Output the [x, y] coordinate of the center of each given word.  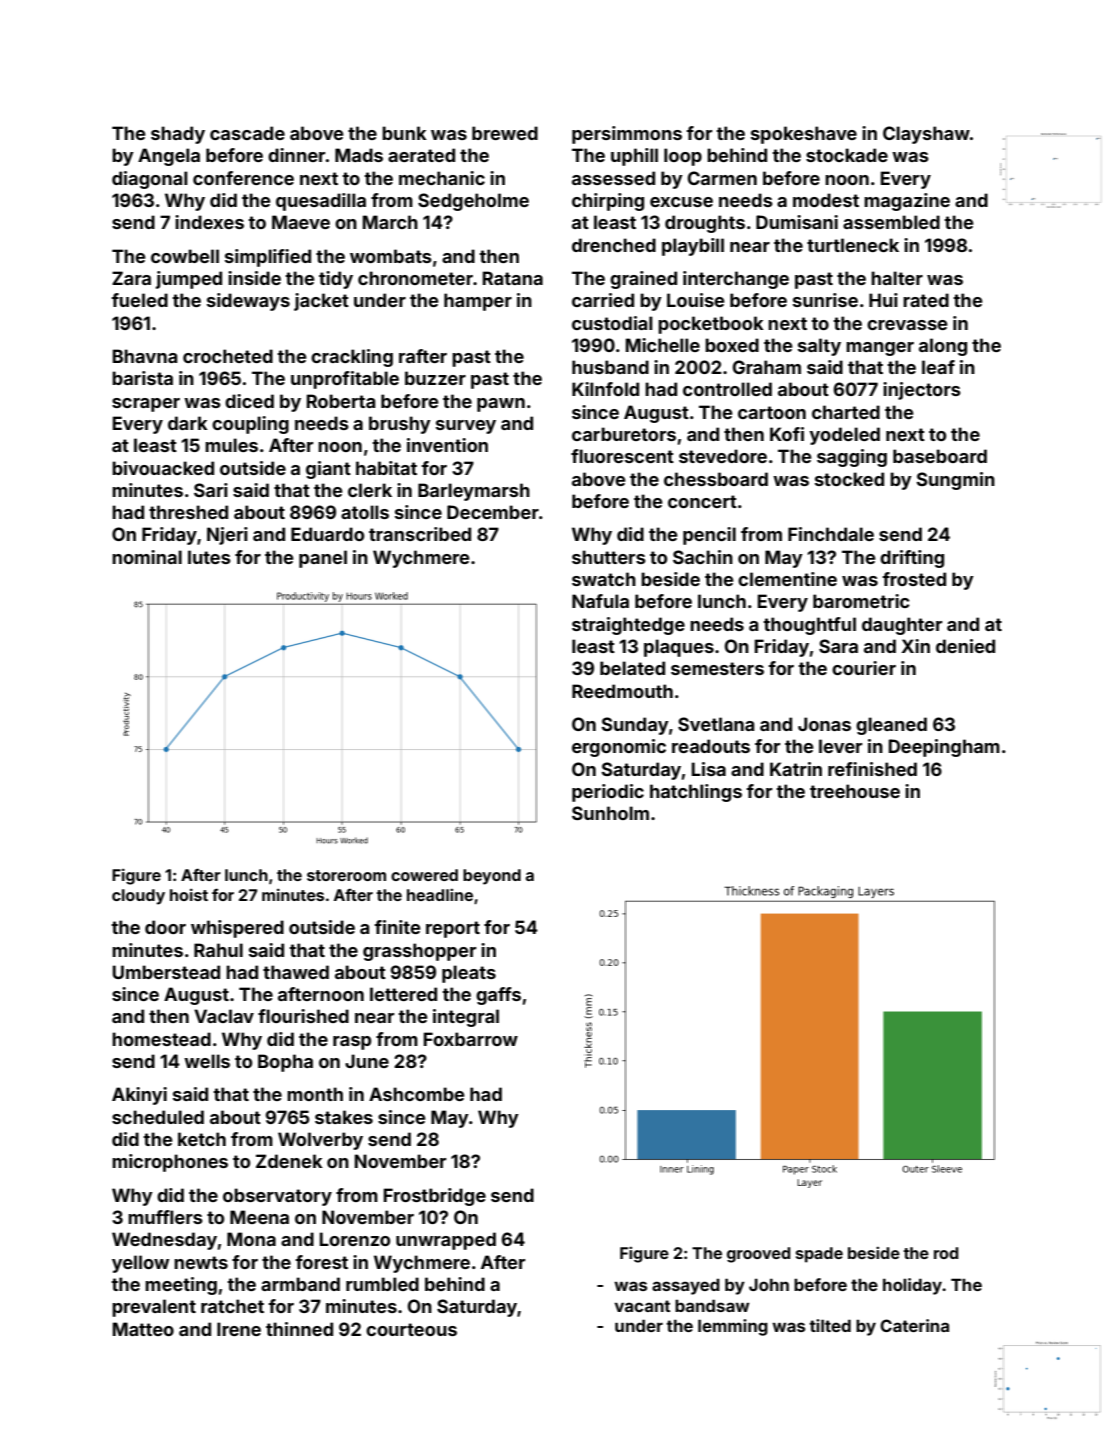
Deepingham [944, 748]
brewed [505, 133]
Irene [239, 1329]
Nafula [600, 601]
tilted [830, 1325]
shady [178, 135]
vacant [642, 1306]
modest [826, 200]
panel [323, 559]
